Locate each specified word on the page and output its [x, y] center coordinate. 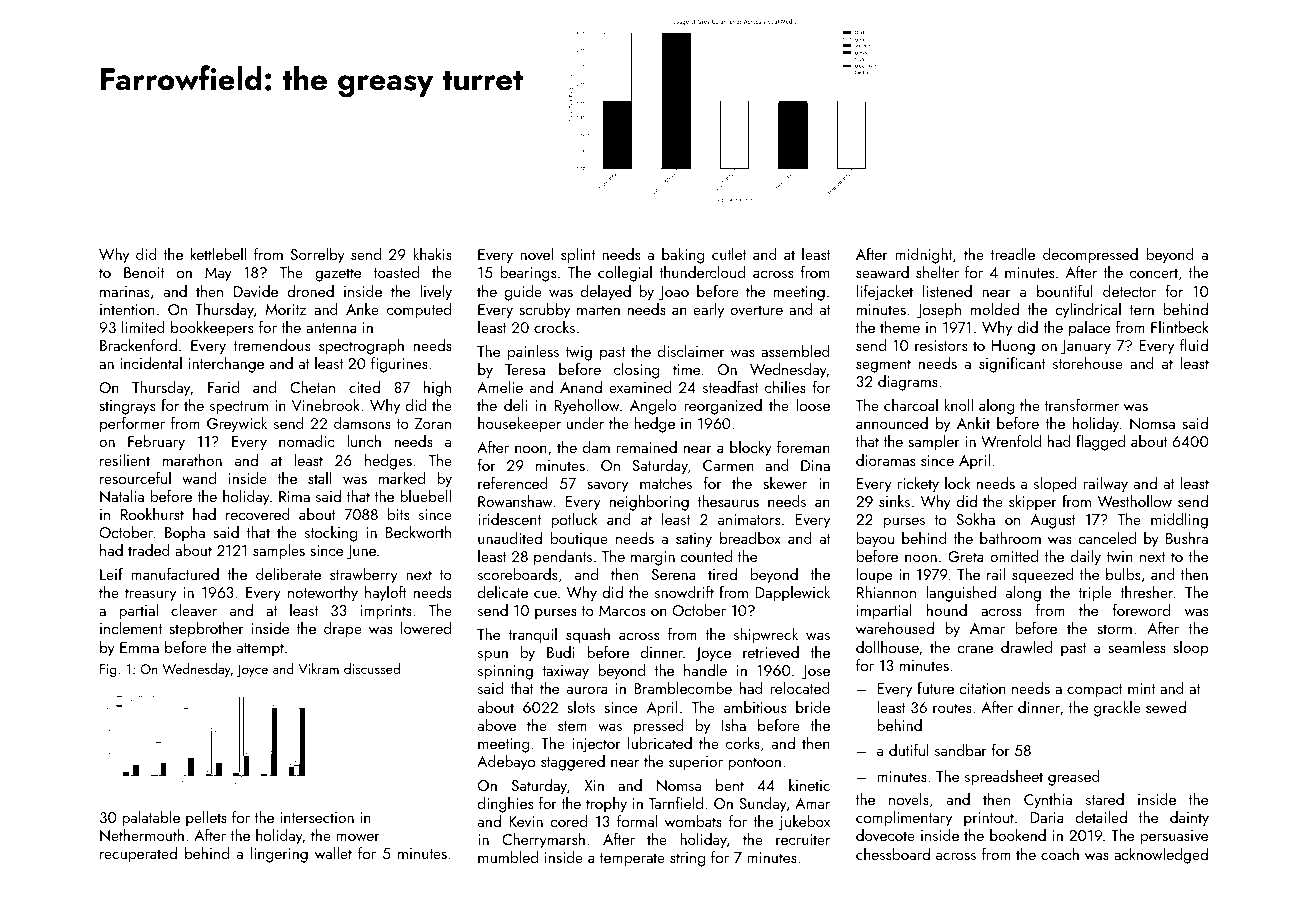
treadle [1013, 254]
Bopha [185, 534]
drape [343, 630]
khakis [432, 254]
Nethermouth [142, 835]
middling [1179, 521]
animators [749, 519]
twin [1120, 556]
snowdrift [684, 592]
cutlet [729, 254]
